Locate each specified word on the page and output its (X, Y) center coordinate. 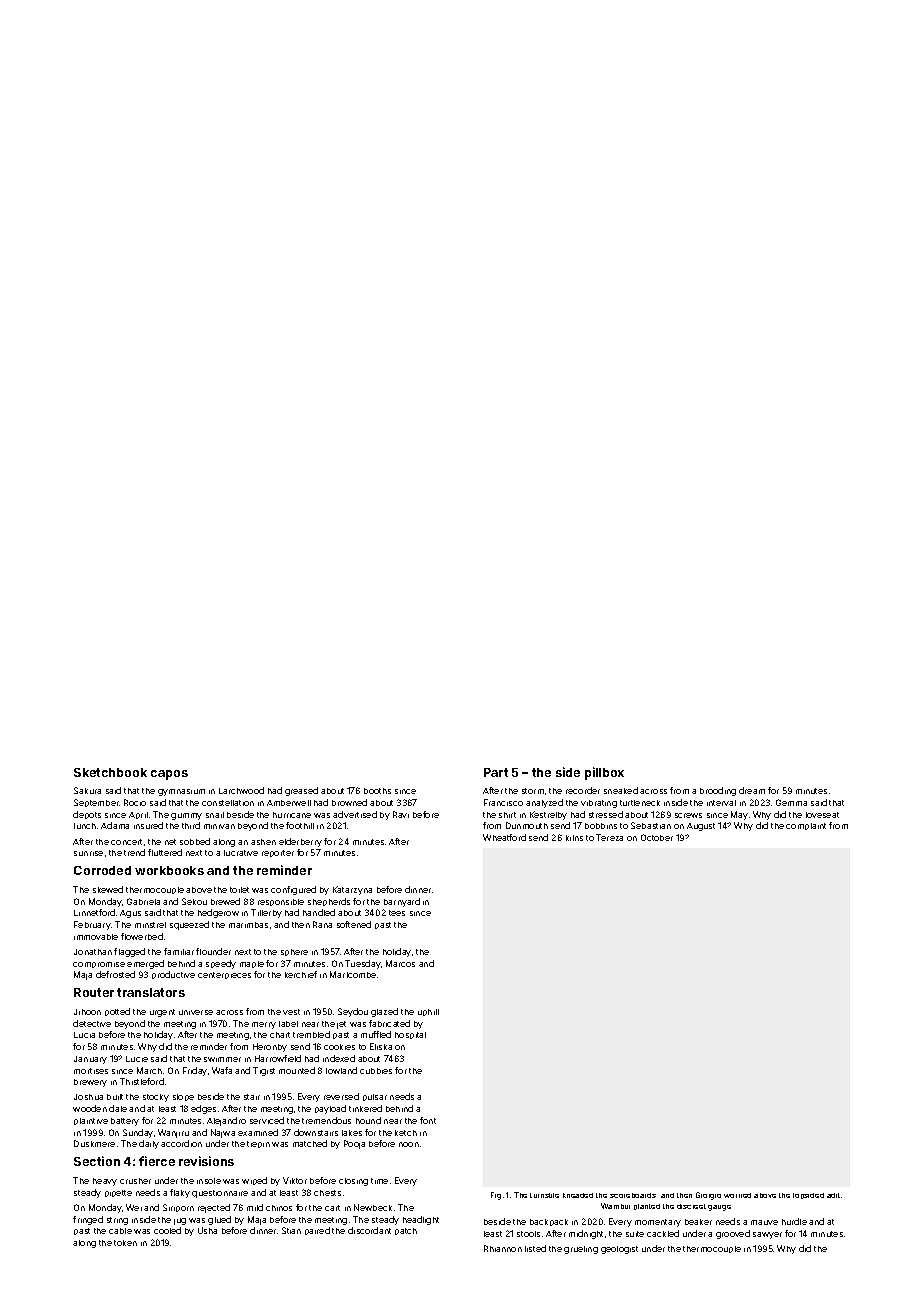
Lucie (137, 1059)
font (428, 1120)
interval (721, 803)
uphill (428, 1012)
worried (737, 1195)
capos (169, 775)
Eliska (381, 1046)
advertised (355, 814)
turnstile (544, 1195)
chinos (279, 1208)
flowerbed (142, 936)
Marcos (400, 963)
